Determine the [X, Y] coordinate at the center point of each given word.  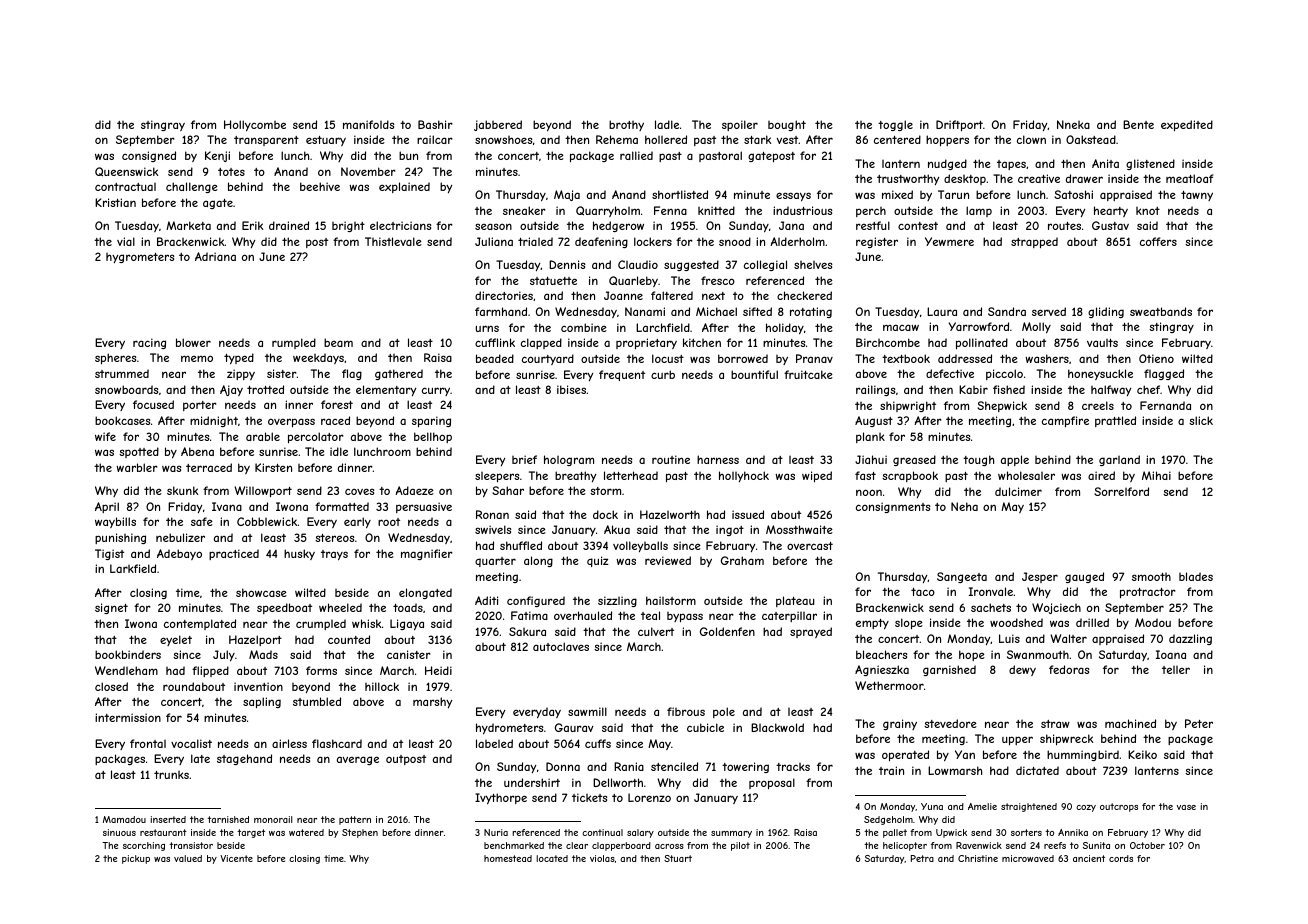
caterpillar [789, 616]
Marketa [188, 225]
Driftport [959, 125]
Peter [1199, 723]
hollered [666, 139]
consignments [893, 507]
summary [731, 834]
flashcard [337, 743]
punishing [120, 538]
